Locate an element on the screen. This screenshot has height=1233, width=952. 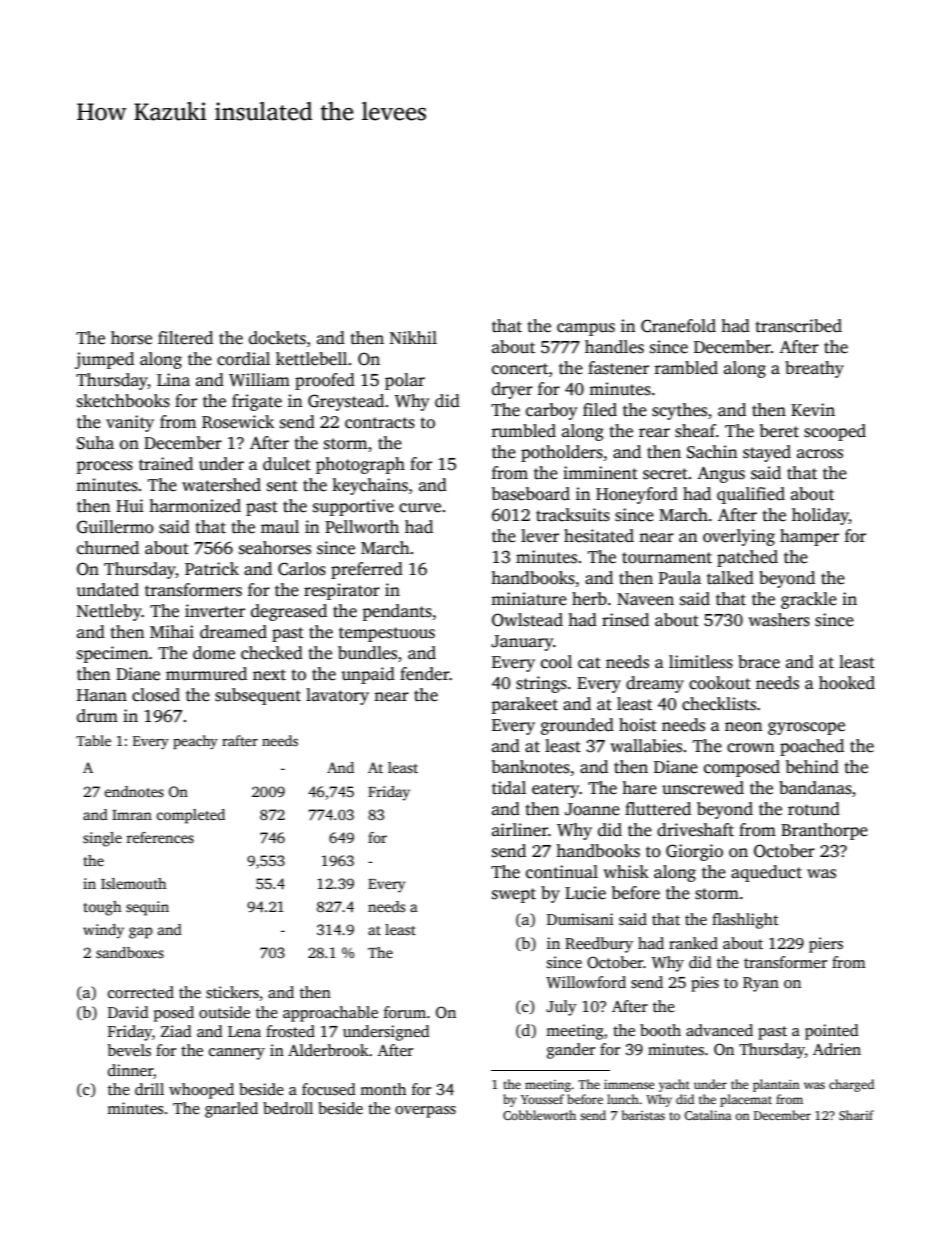
contracts is located at coordinates (380, 423).
